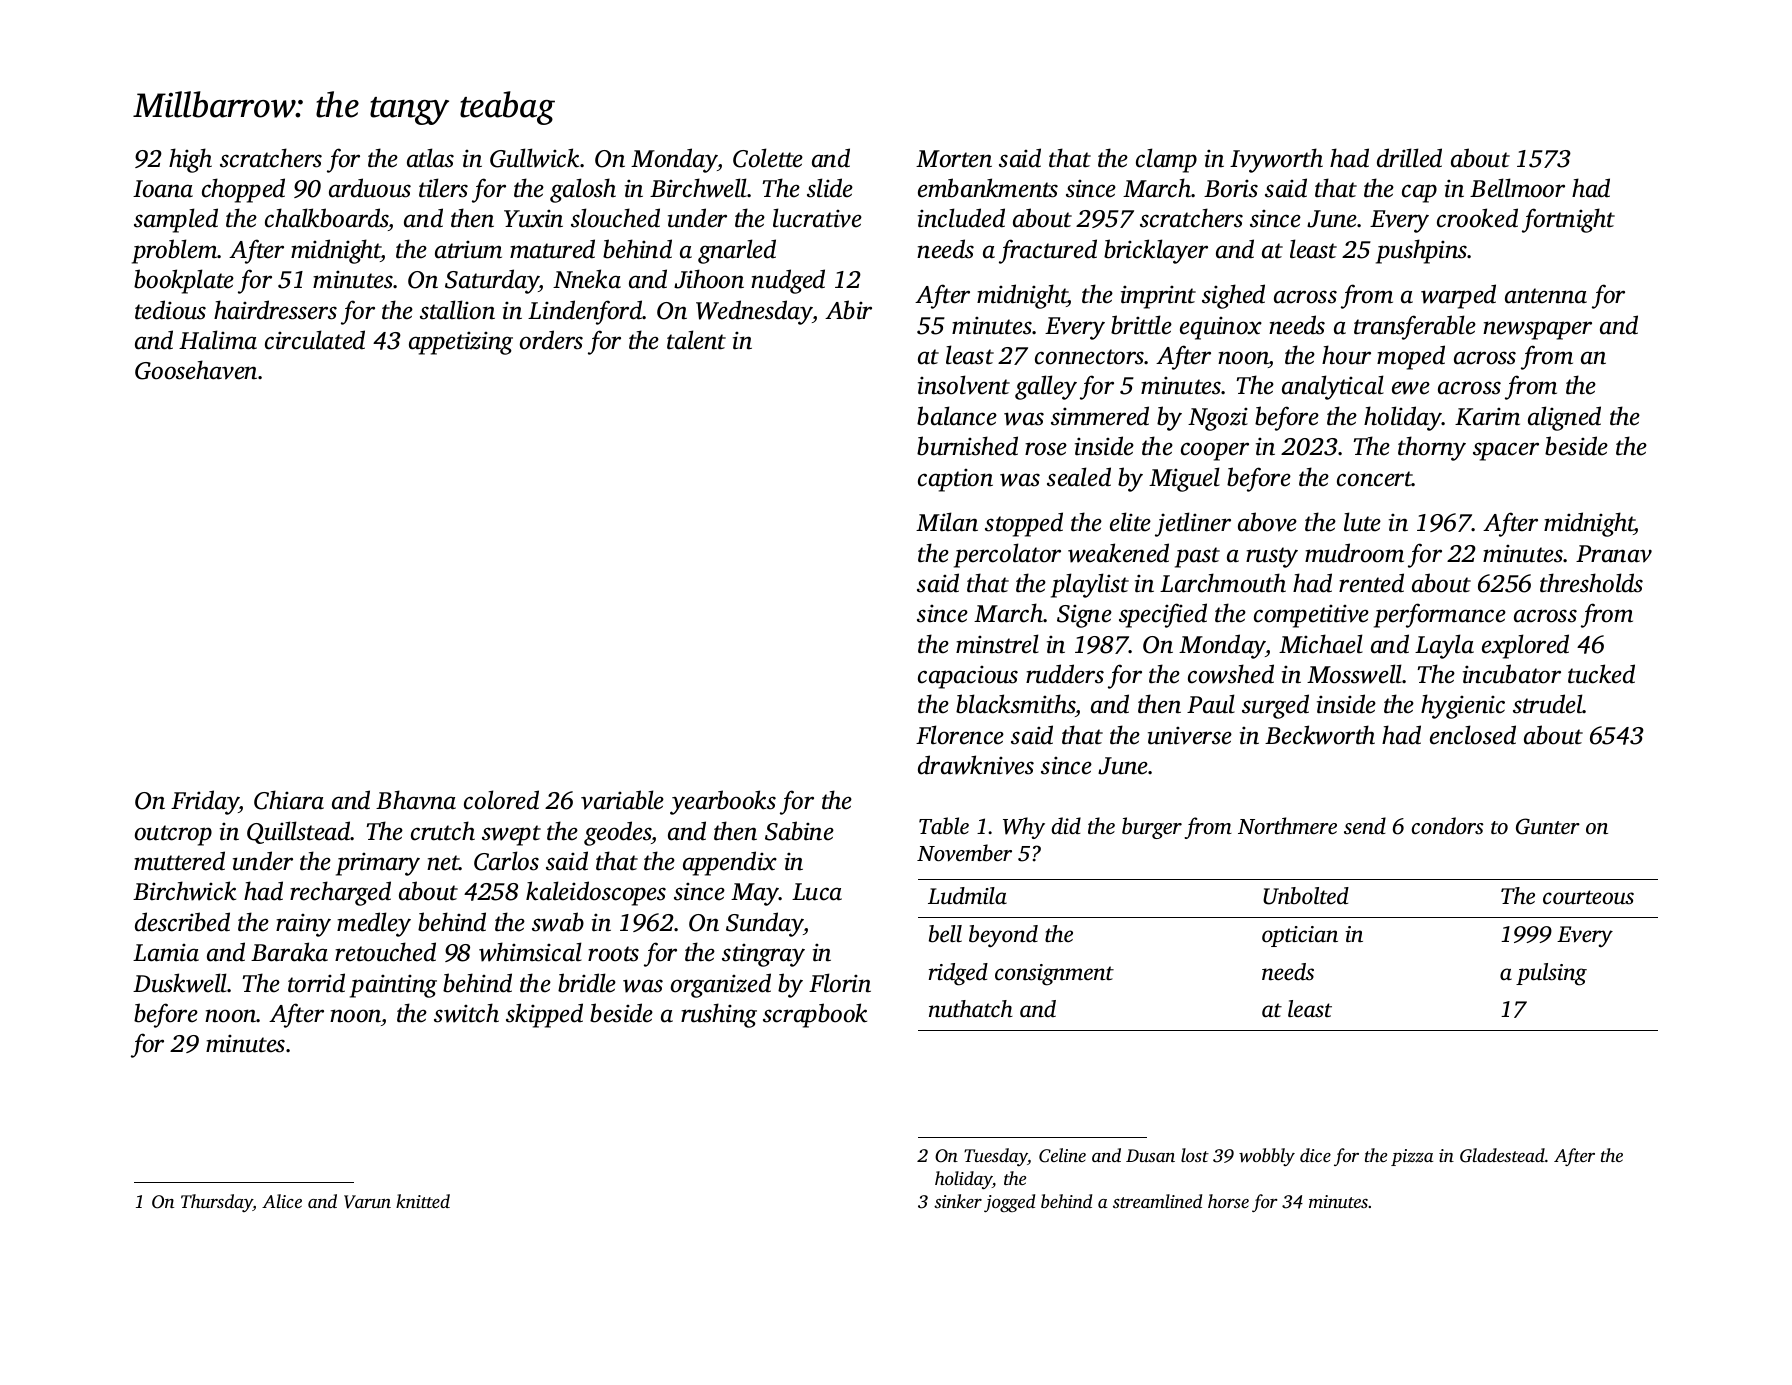  I want to click on Chiara, so click(289, 800).
